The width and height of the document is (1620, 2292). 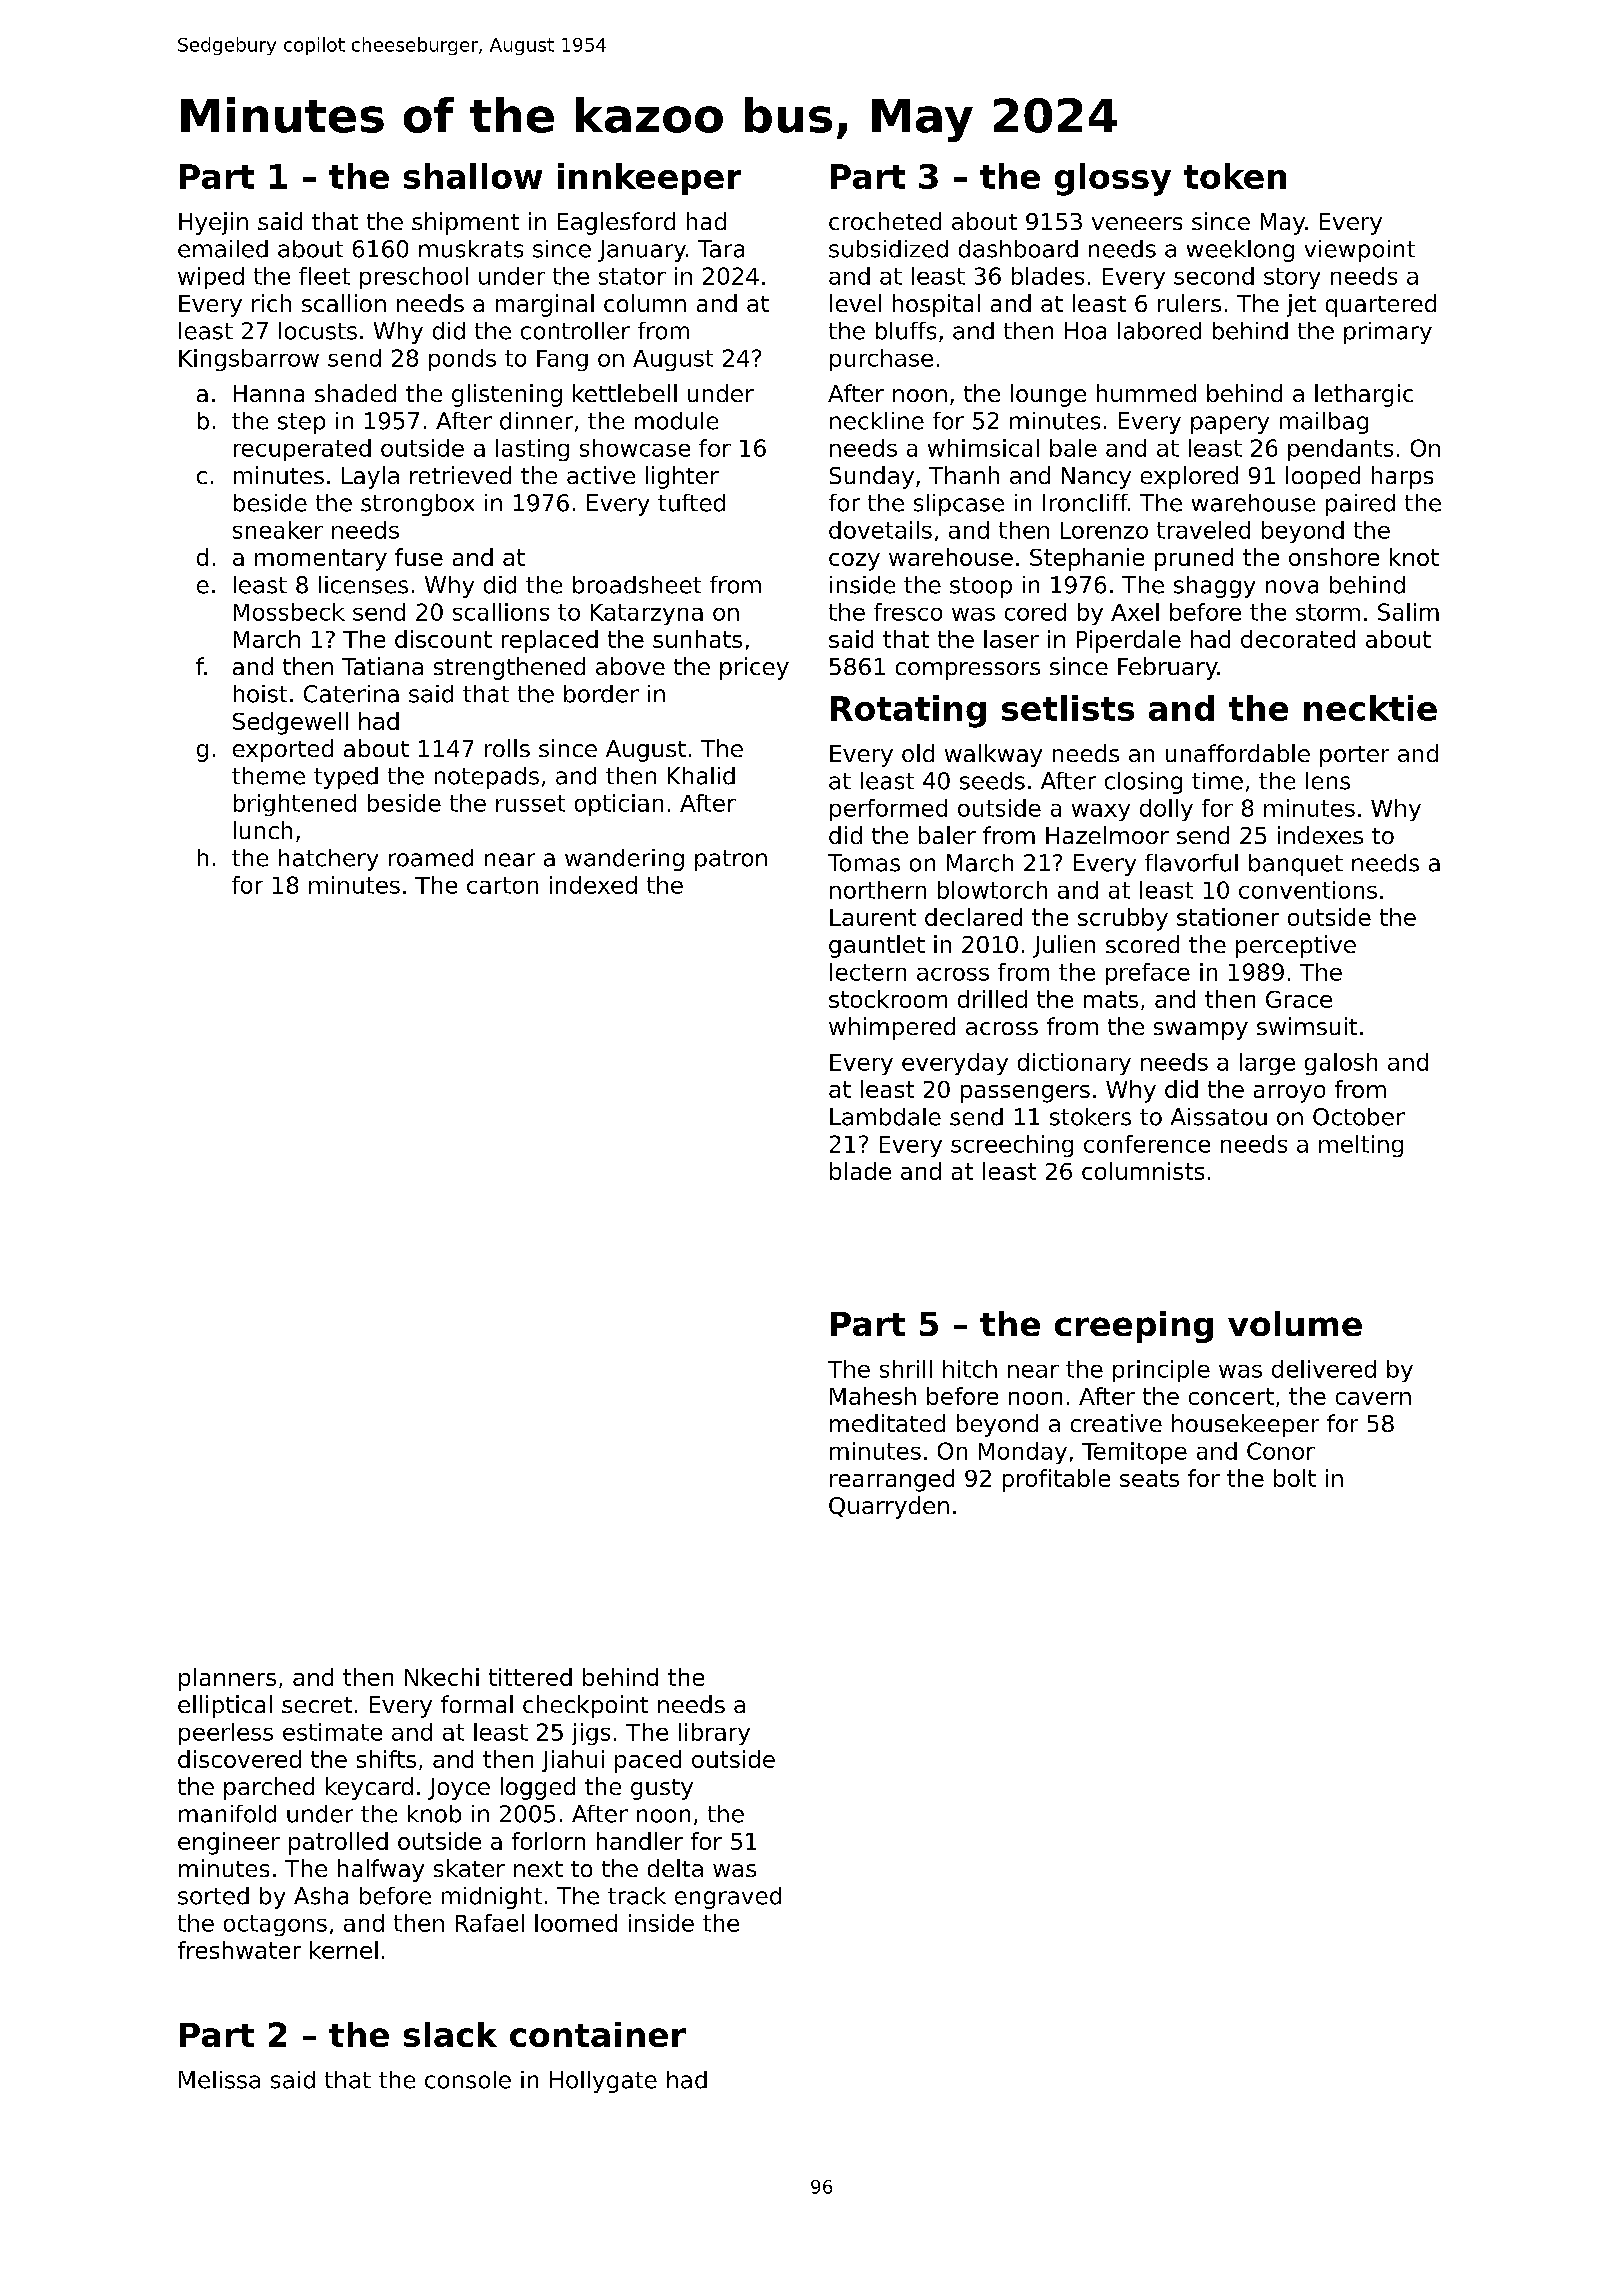 I want to click on hospital, so click(x=936, y=305).
